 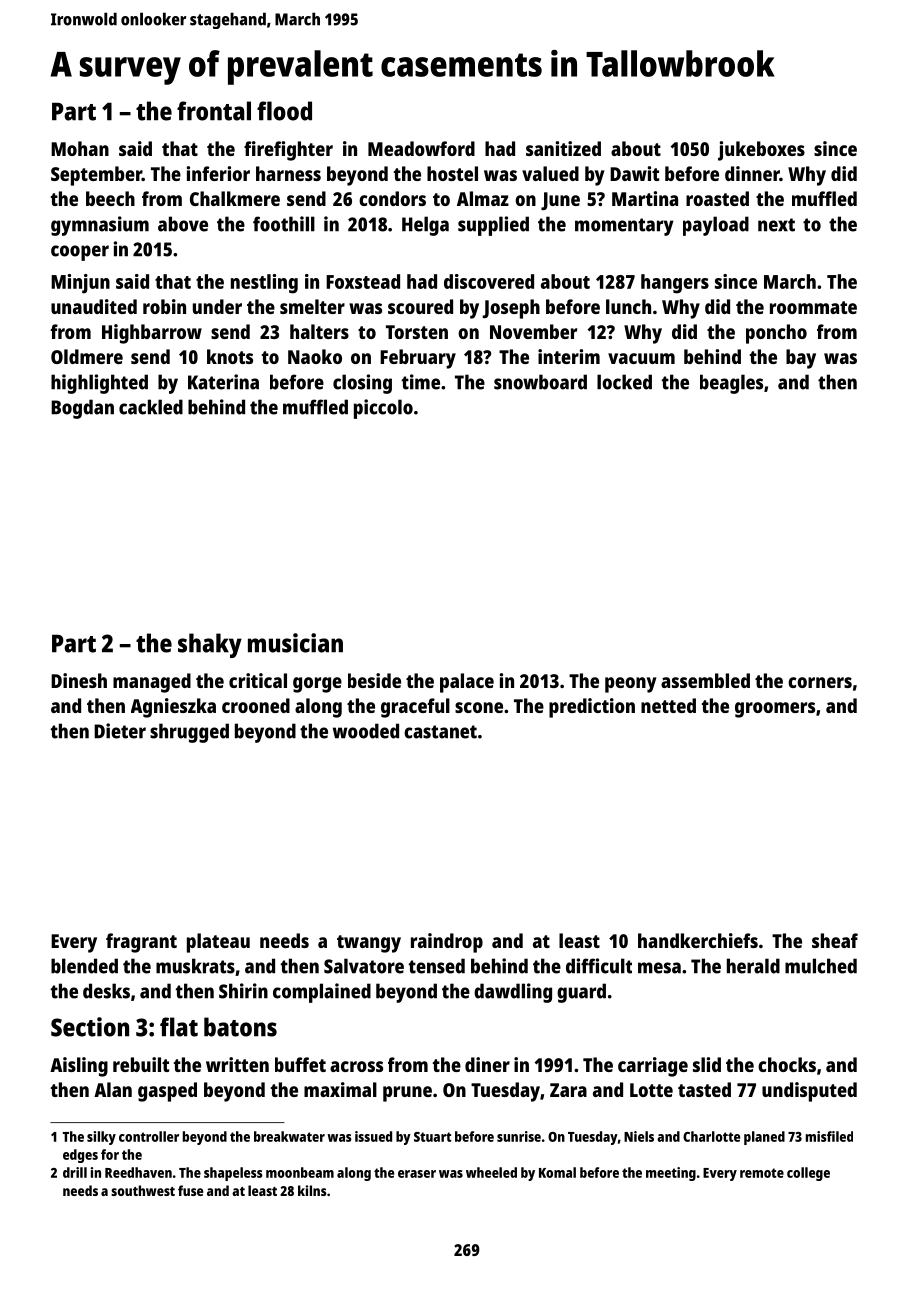 I want to click on snowboard, so click(x=540, y=382).
